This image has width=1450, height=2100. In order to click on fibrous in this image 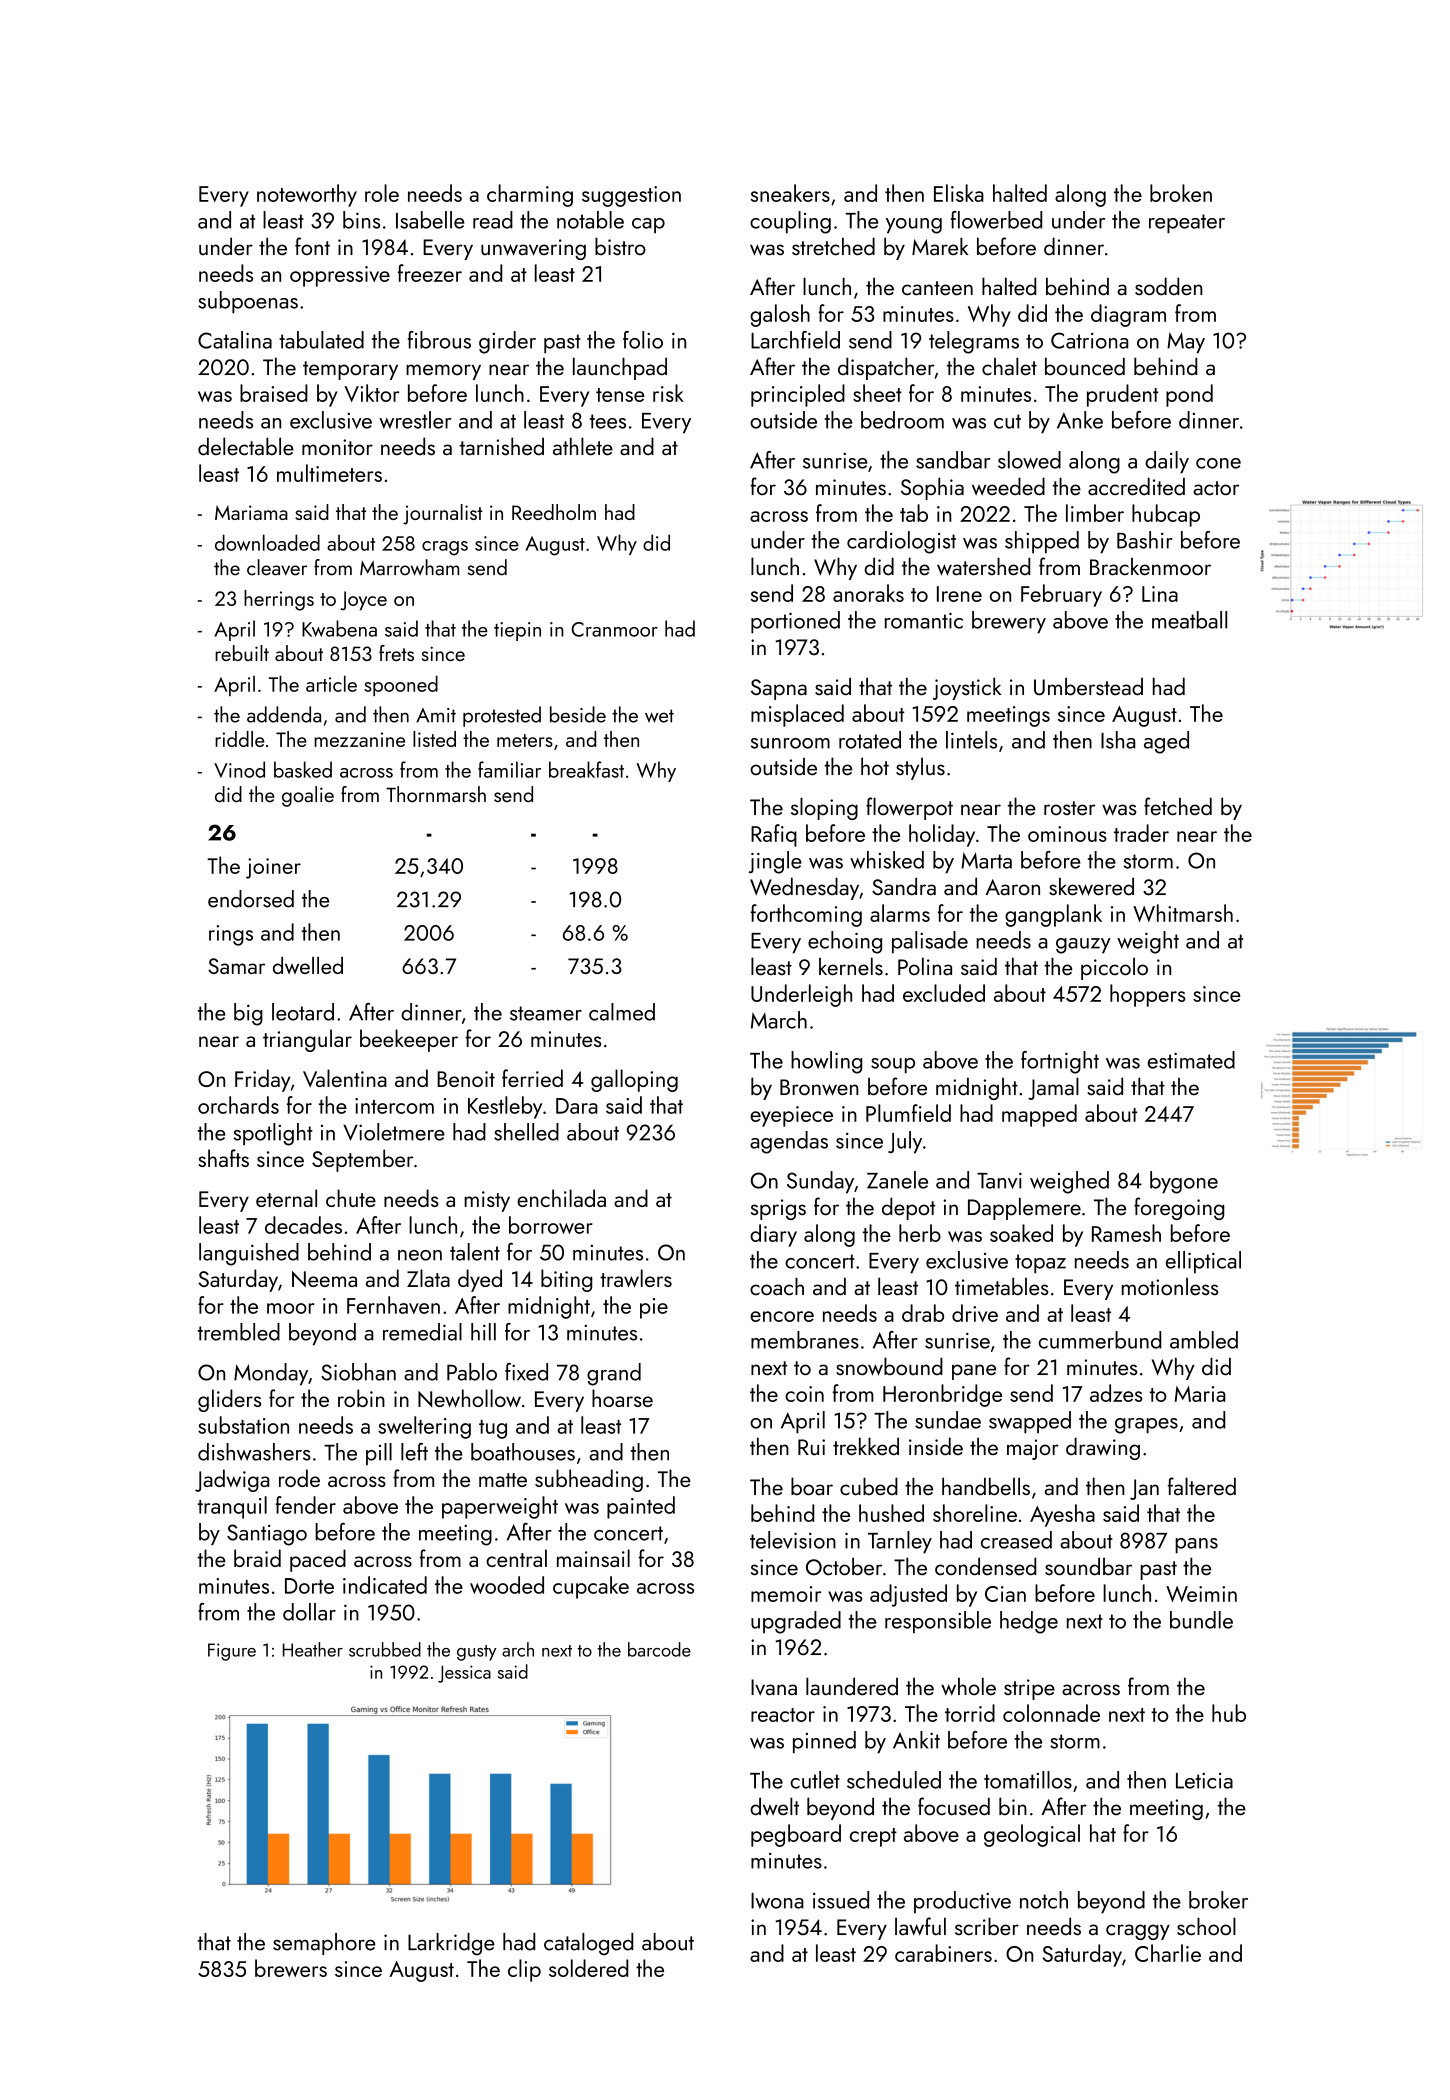, I will do `click(439, 340)`.
